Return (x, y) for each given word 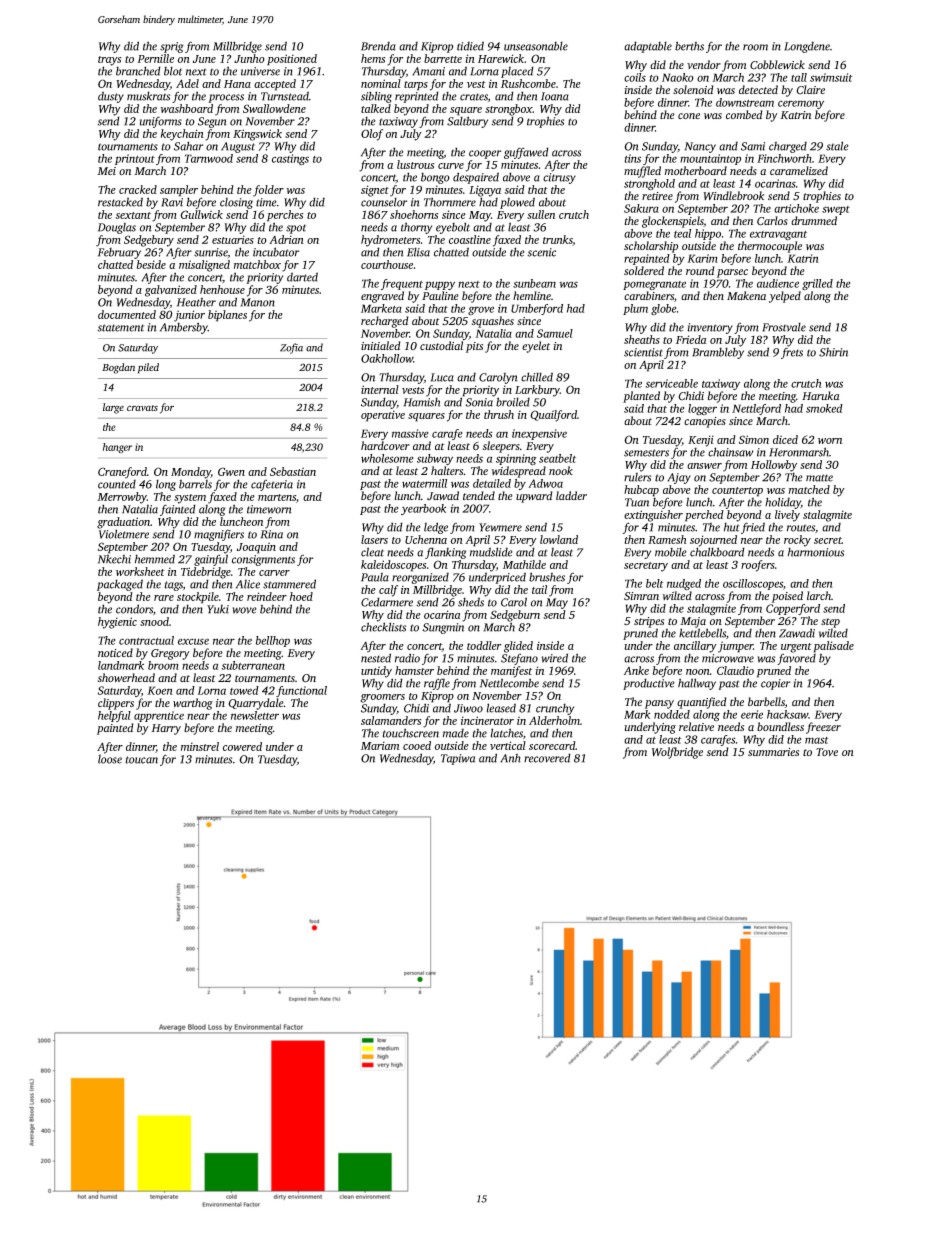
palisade (834, 647)
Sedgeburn (515, 616)
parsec (732, 273)
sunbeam (534, 283)
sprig (171, 47)
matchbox (257, 264)
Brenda (378, 46)
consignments (263, 560)
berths (689, 46)
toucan (141, 760)
